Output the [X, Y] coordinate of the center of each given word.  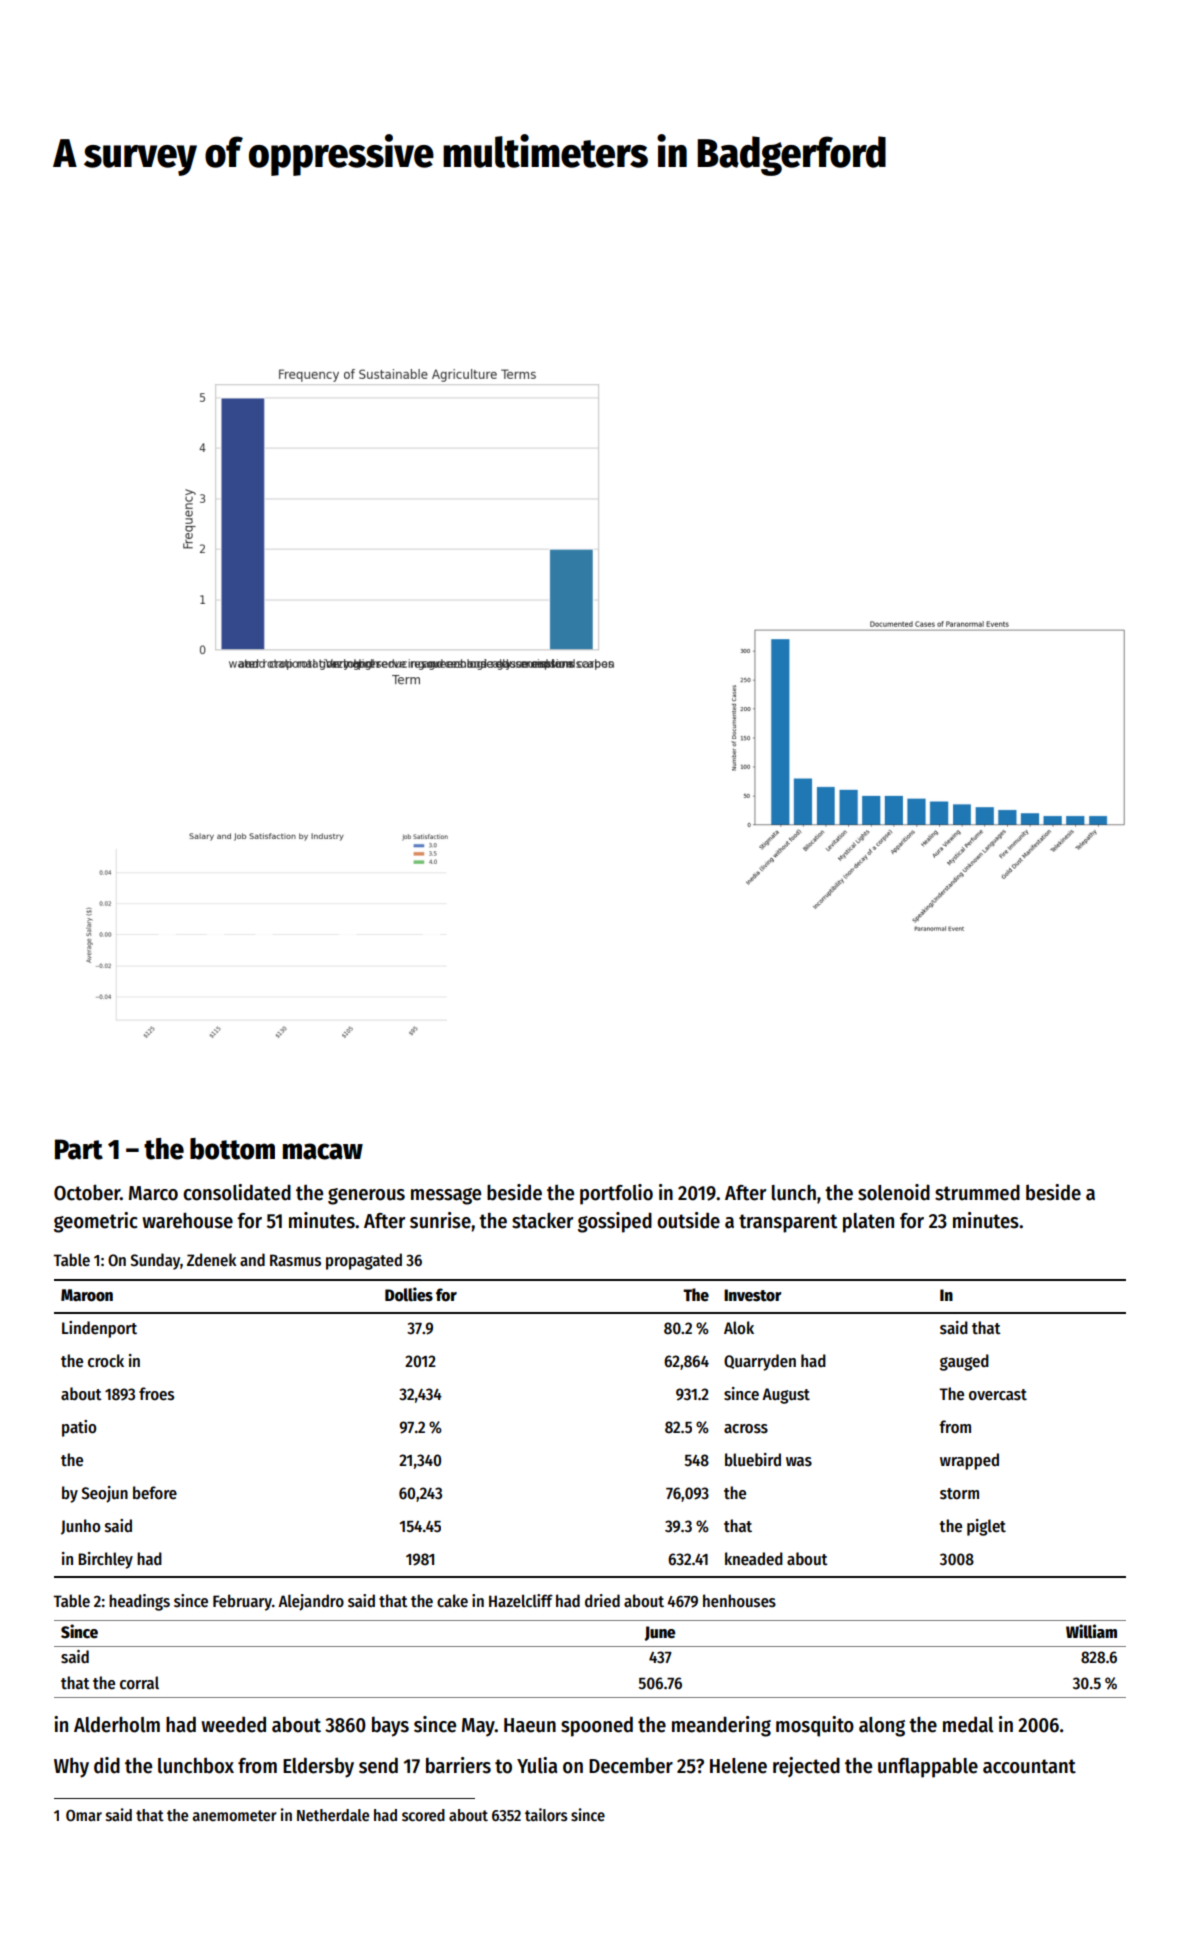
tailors [546, 1814]
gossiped [615, 1222]
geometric [96, 1222]
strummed [977, 1192]
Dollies [409, 1294]
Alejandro [311, 1602]
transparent [788, 1223]
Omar [84, 1815]
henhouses [739, 1601]
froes [156, 1394]
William [1091, 1631]
